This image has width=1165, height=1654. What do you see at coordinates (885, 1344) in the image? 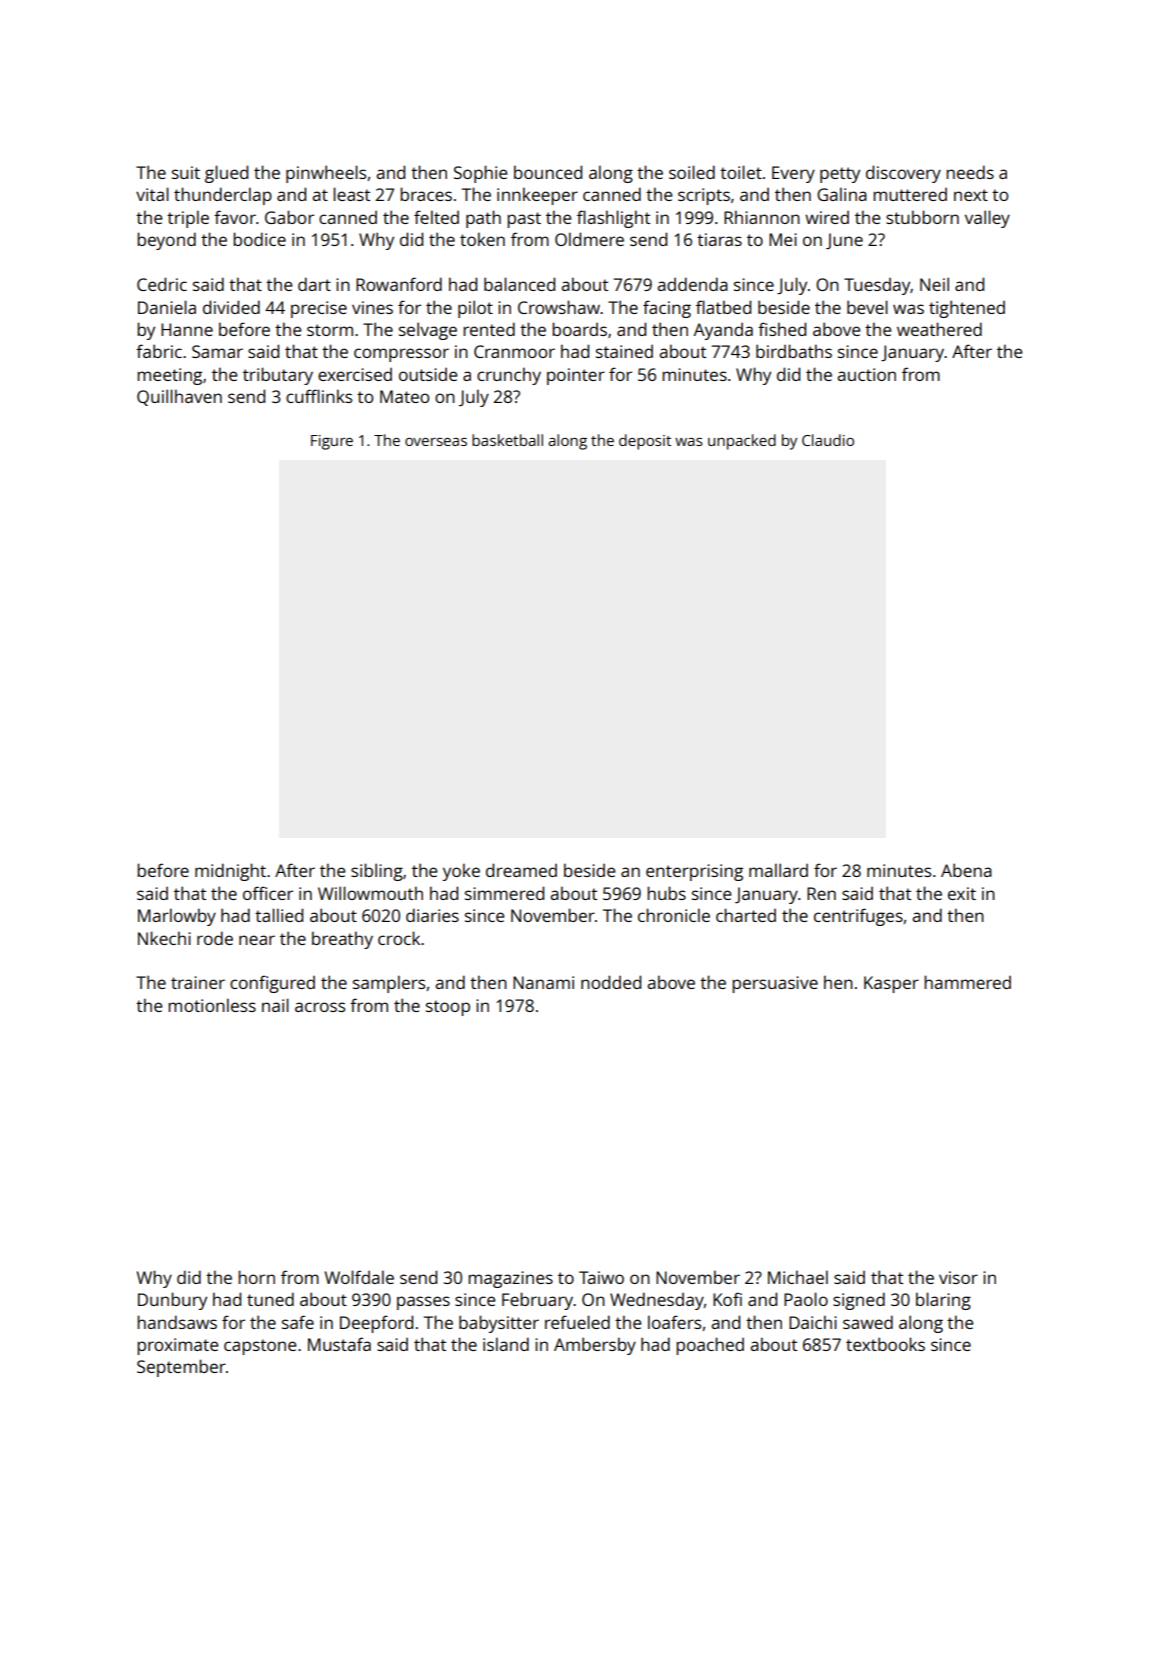
I see `textbooks` at bounding box center [885, 1344].
